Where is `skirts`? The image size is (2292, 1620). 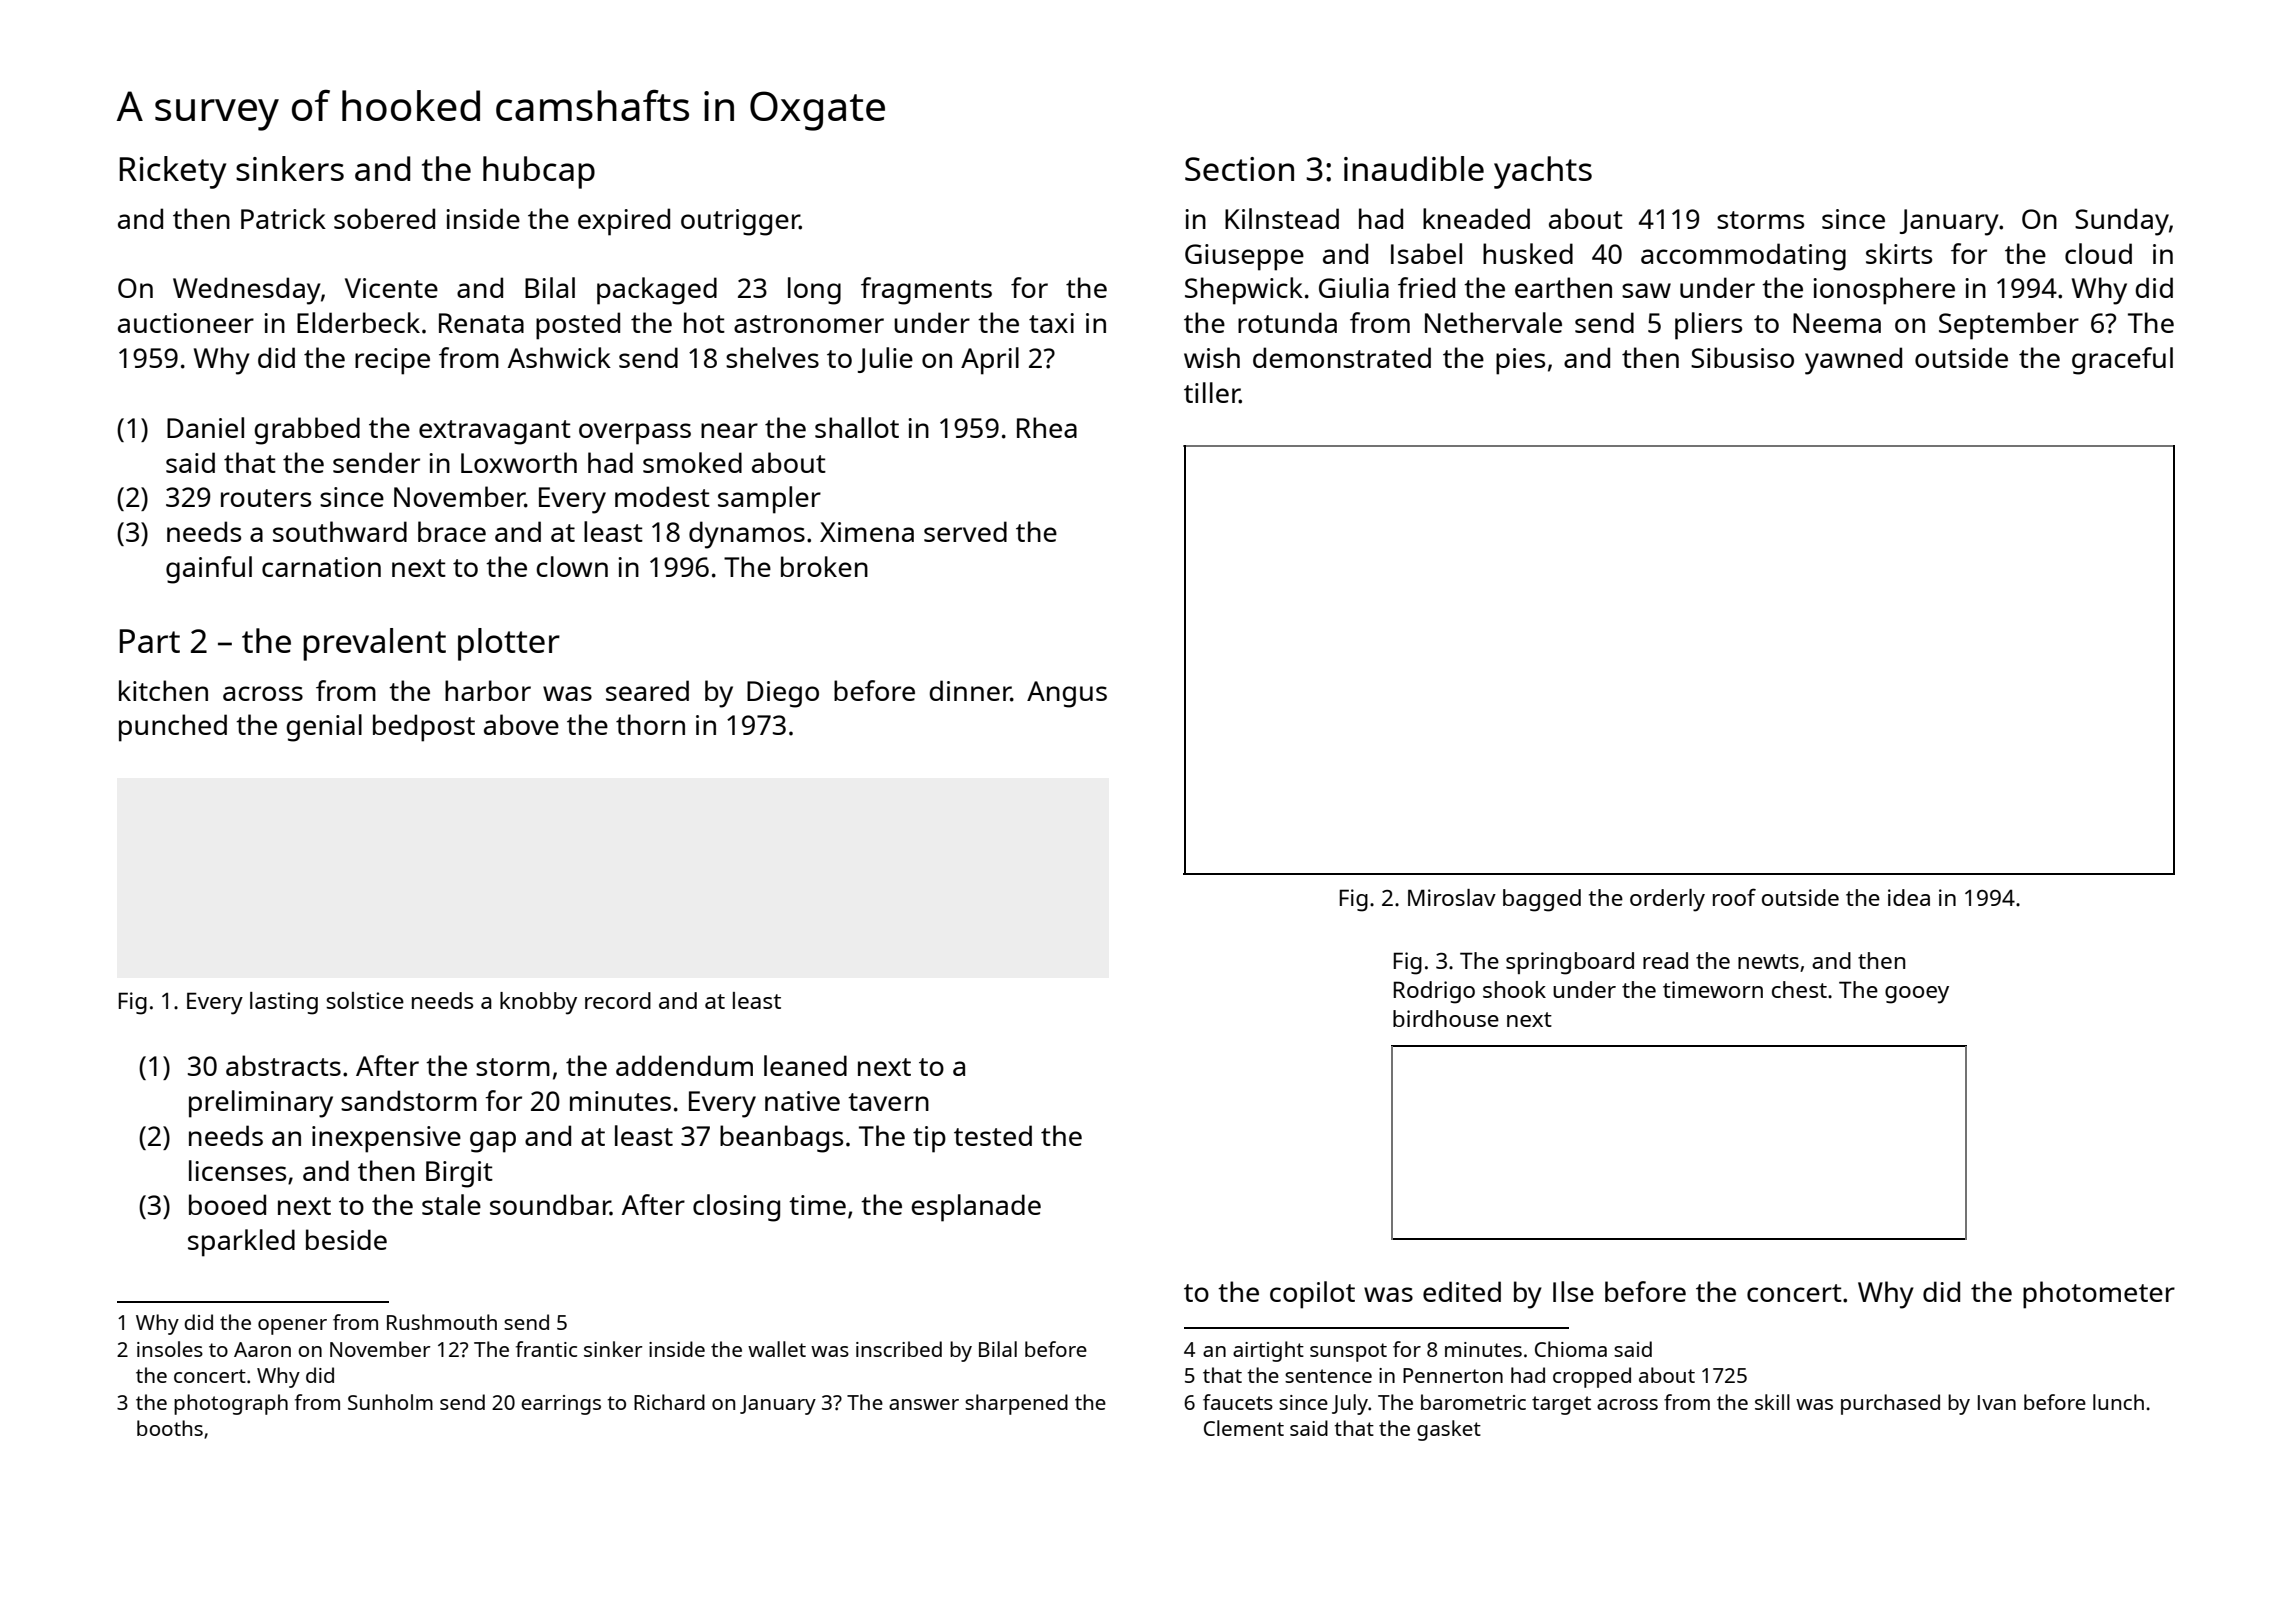
skirts is located at coordinates (1899, 253).
